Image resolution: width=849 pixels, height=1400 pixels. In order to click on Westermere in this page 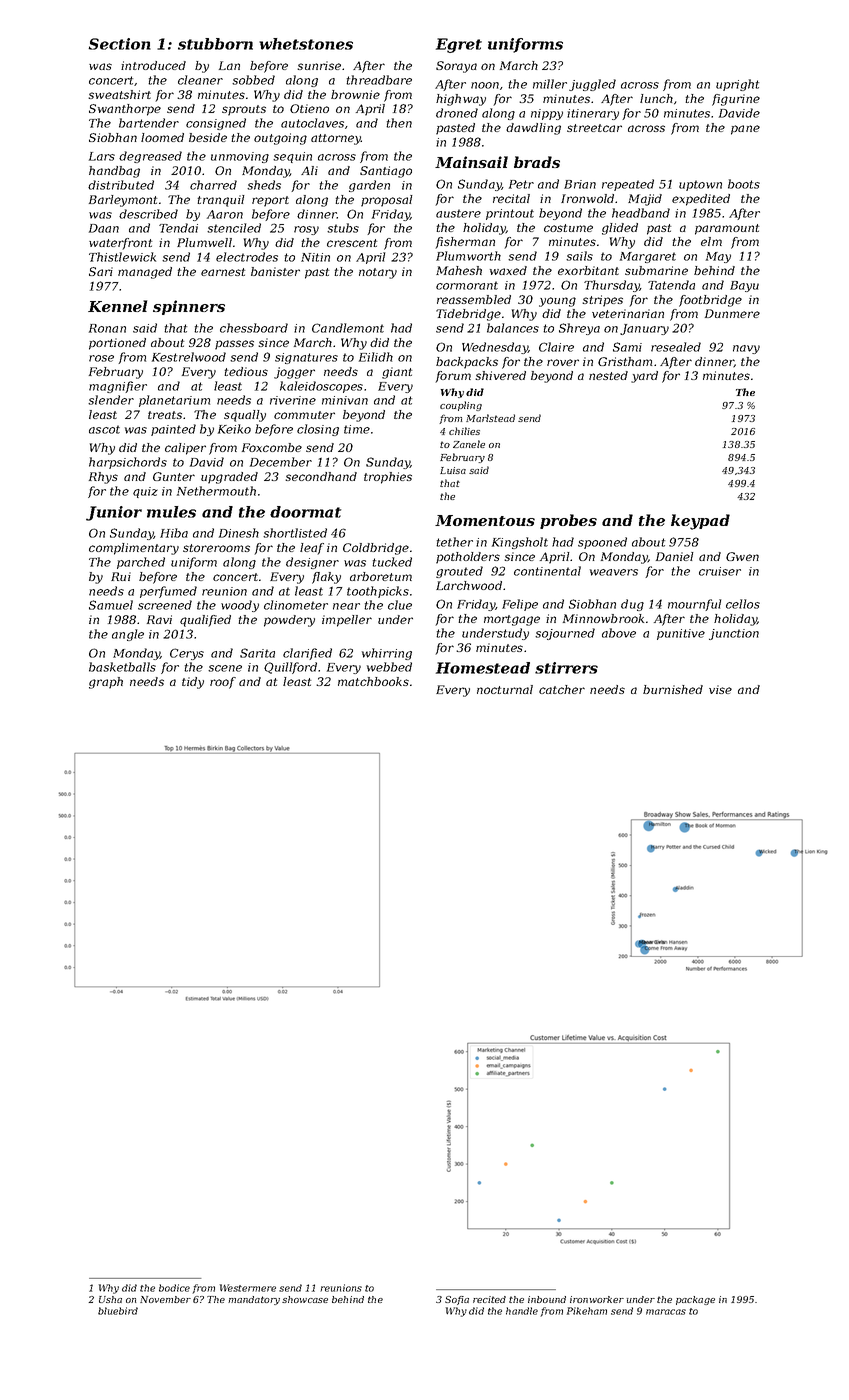, I will do `click(248, 1288)`.
